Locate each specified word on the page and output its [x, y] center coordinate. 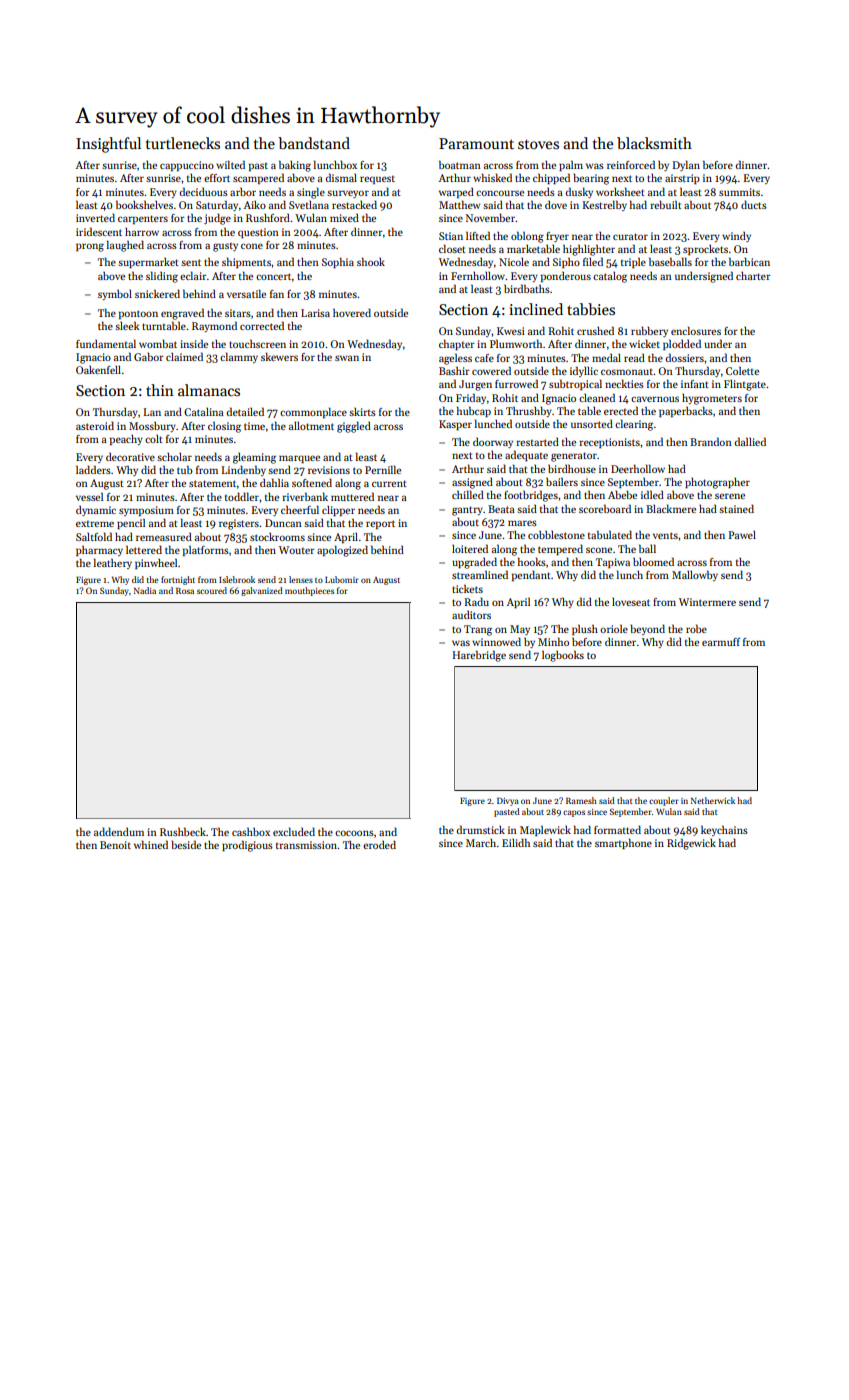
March [481, 843]
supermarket [148, 263]
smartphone [623, 843]
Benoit [115, 845]
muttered [352, 496]
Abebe [622, 495]
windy [736, 236]
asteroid [95, 425]
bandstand [314, 143]
